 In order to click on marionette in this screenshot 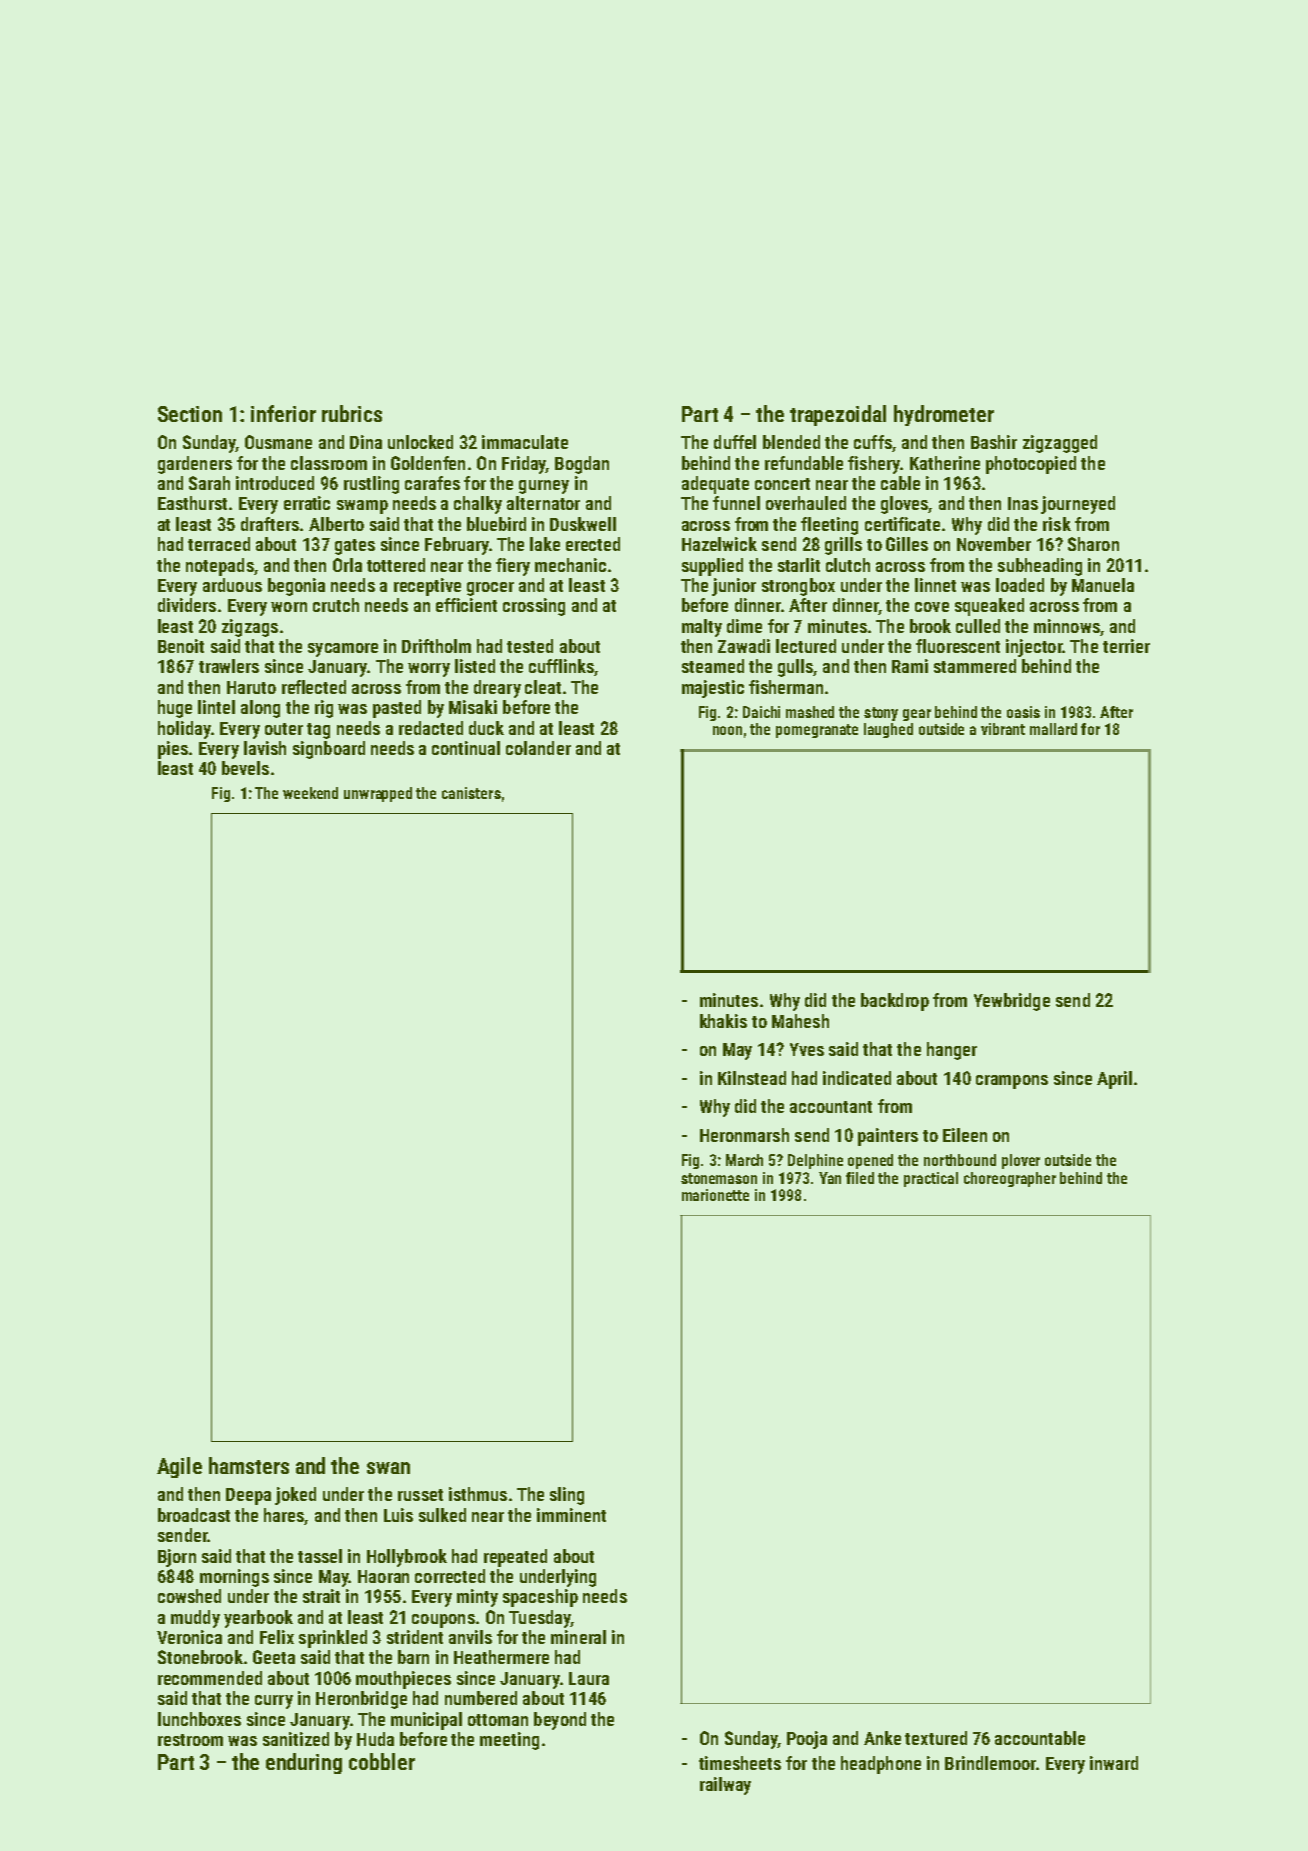, I will do `click(715, 1195)`.
